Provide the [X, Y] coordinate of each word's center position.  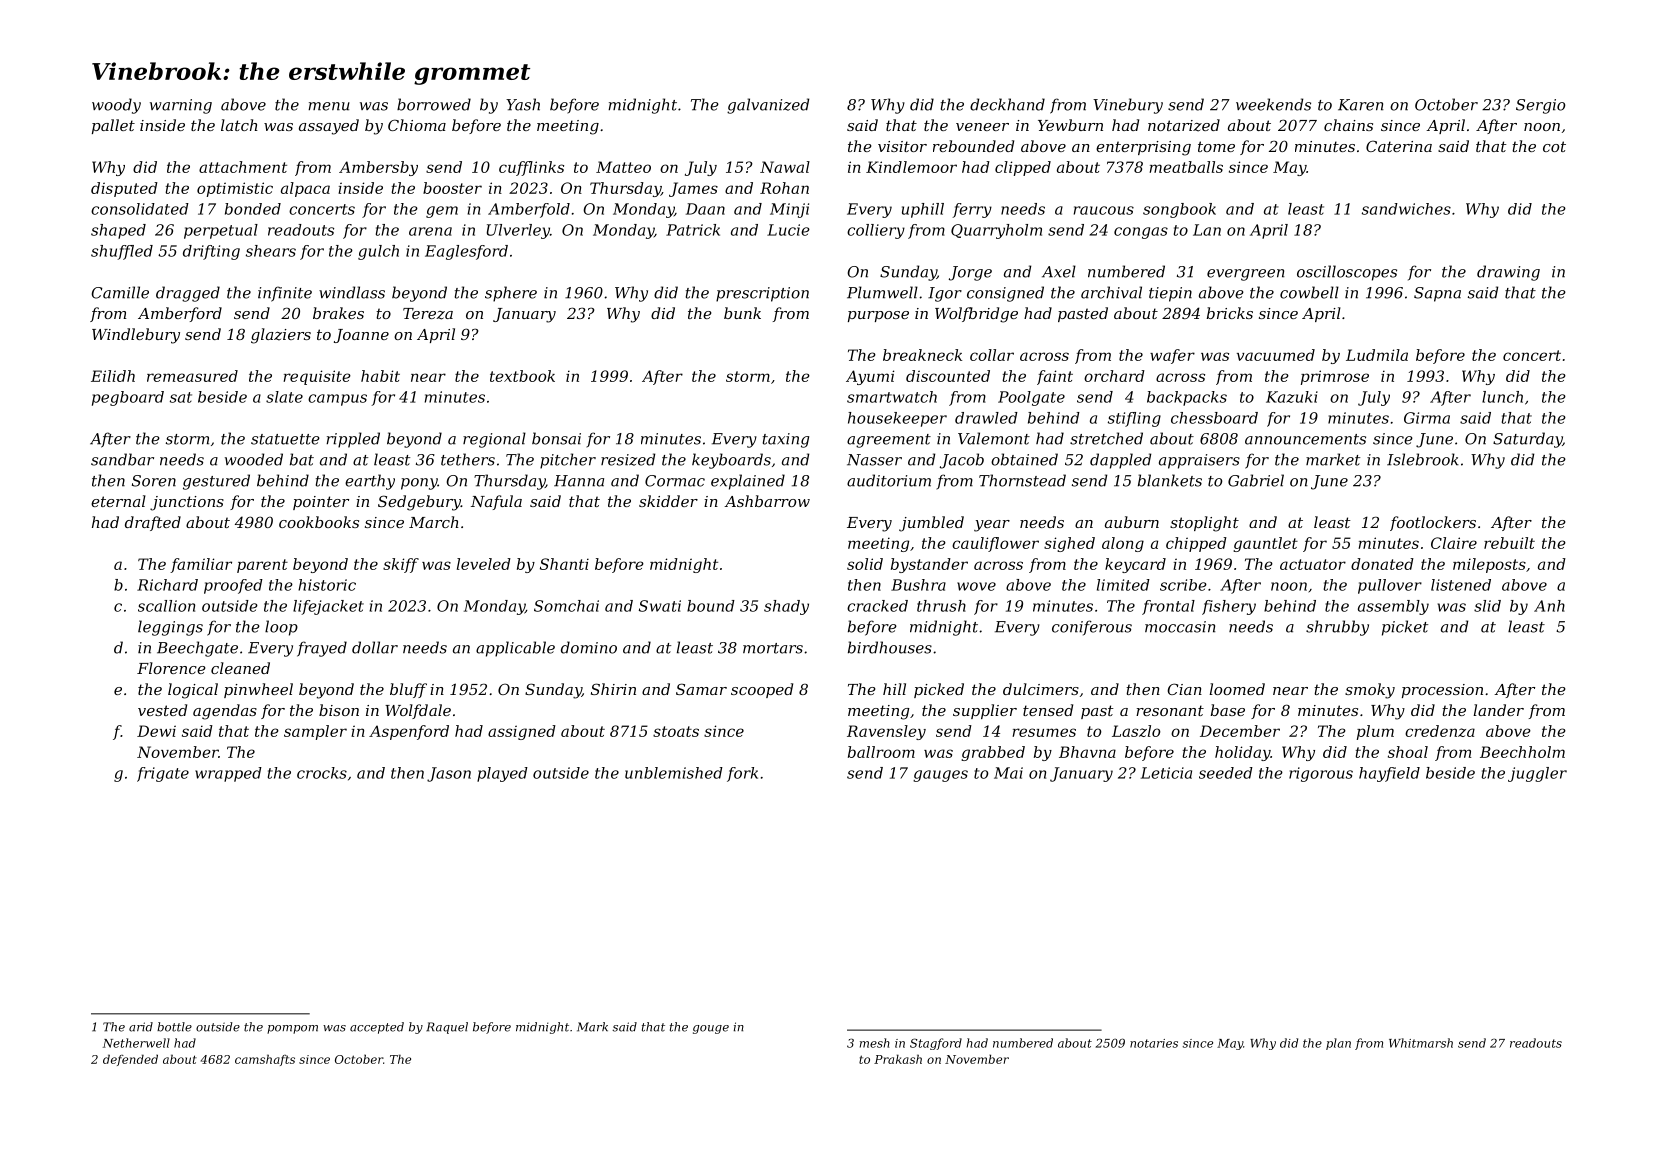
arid [141, 1027]
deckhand [1007, 104]
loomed [1237, 689]
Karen [1360, 105]
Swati [660, 606]
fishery [1229, 607]
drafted [153, 523]
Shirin [613, 689]
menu [329, 106]
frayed [322, 649]
